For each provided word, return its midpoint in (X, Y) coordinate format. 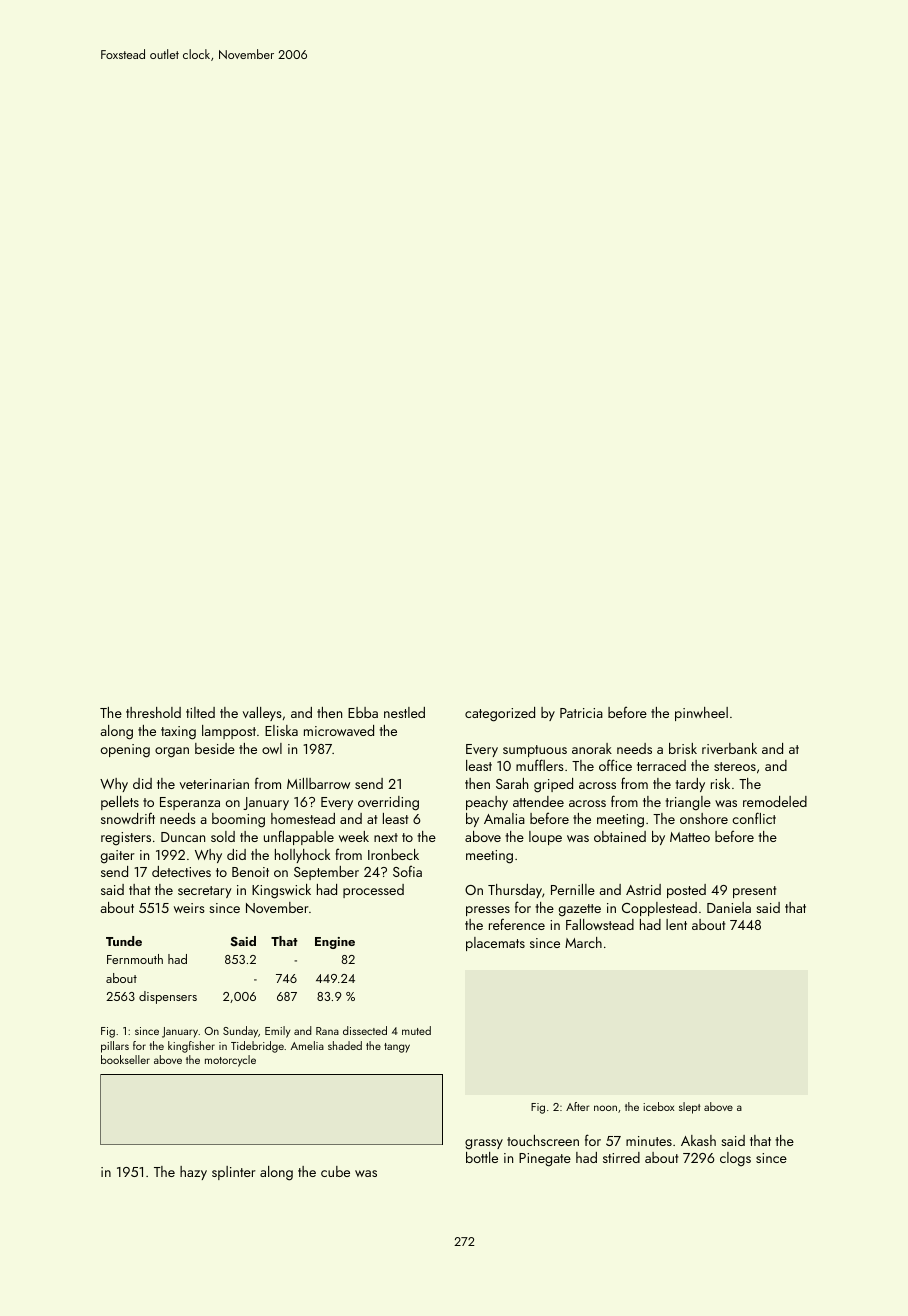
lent (676, 924)
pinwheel (701, 714)
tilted (200, 712)
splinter (234, 1173)
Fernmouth (135, 959)
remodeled (775, 801)
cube (335, 1171)
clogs (735, 1159)
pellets (120, 803)
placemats (495, 944)
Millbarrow (318, 783)
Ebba (363, 712)
